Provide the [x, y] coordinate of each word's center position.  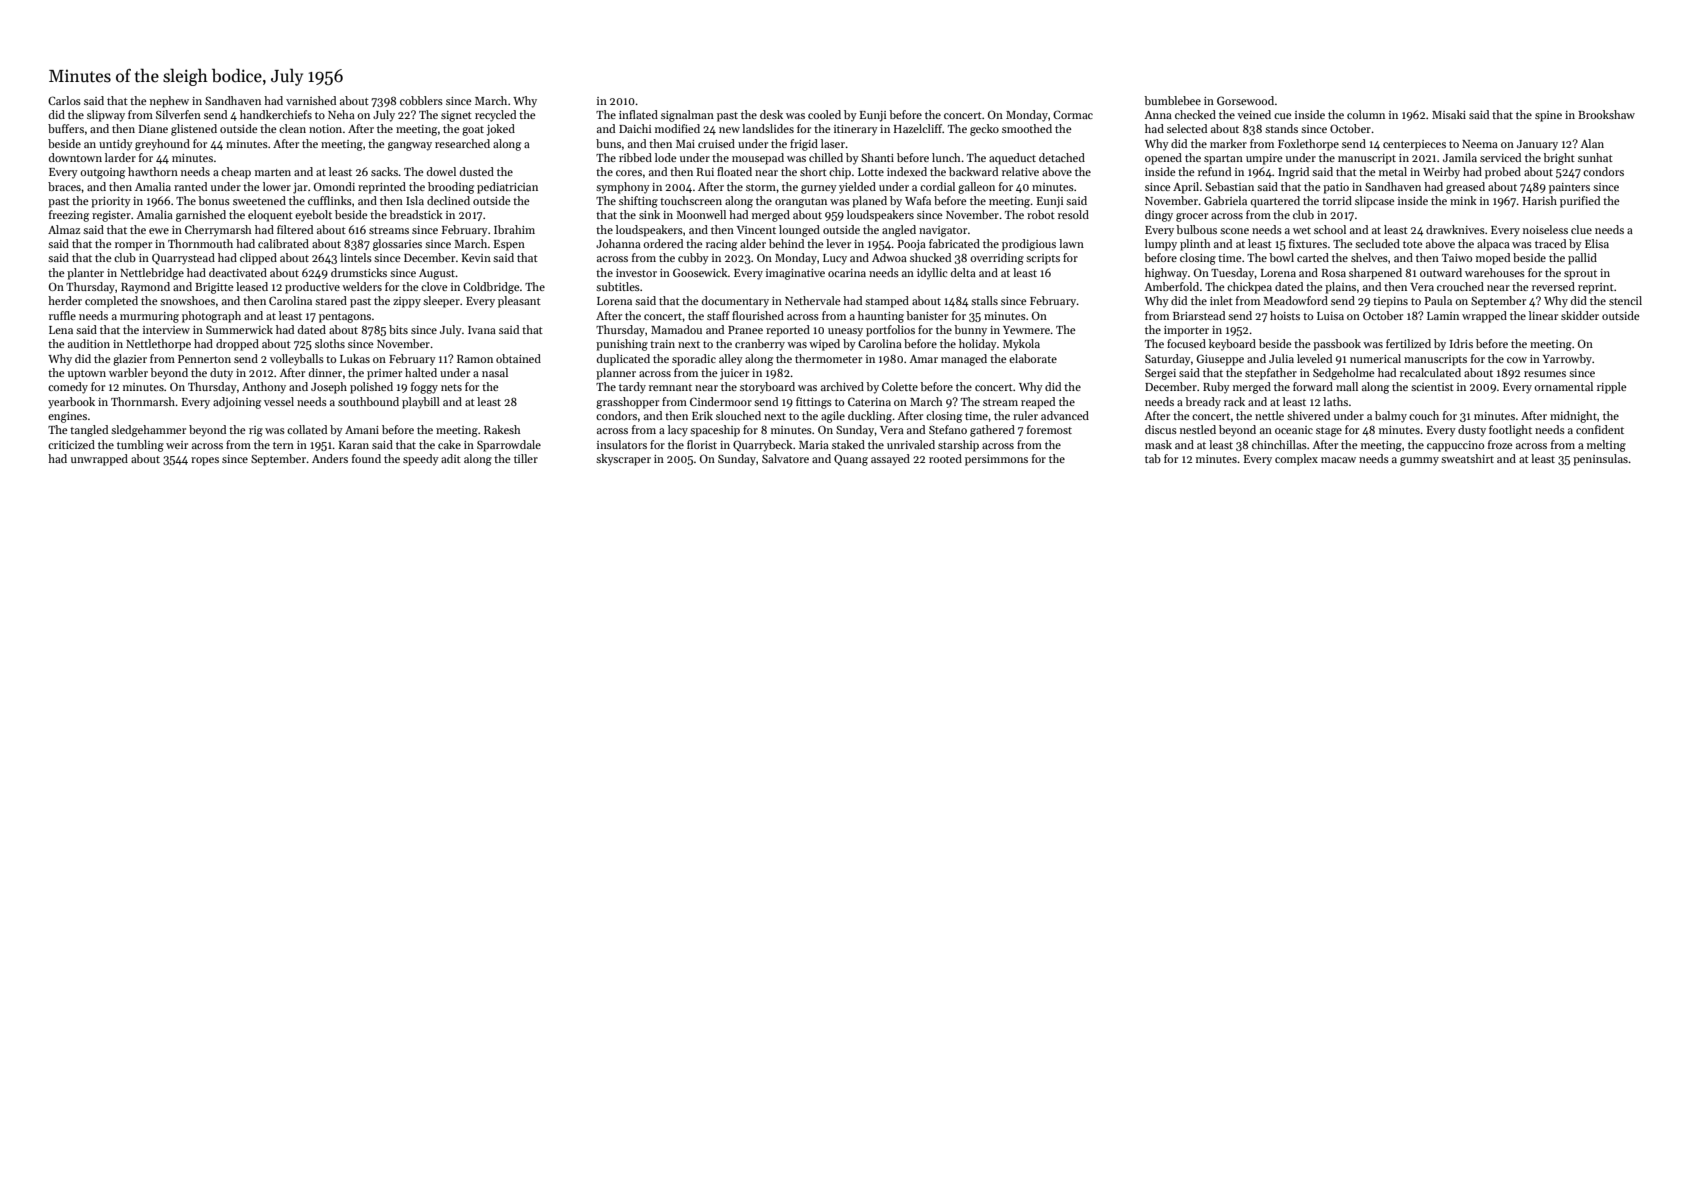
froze [1500, 444]
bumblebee [1172, 100]
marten [273, 172]
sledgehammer [148, 431]
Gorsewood [1245, 100]
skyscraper [623, 460]
